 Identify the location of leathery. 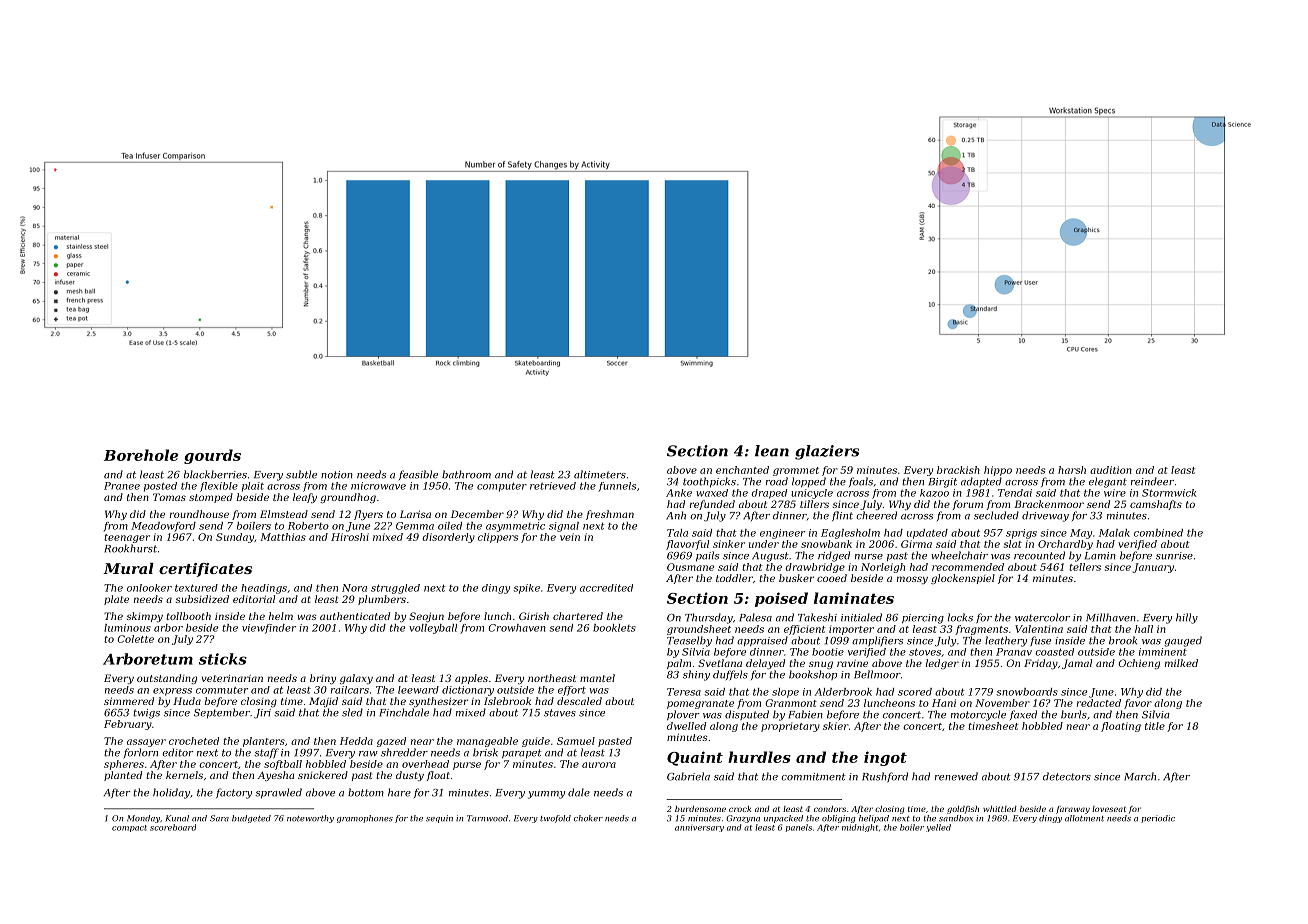
(1006, 641).
